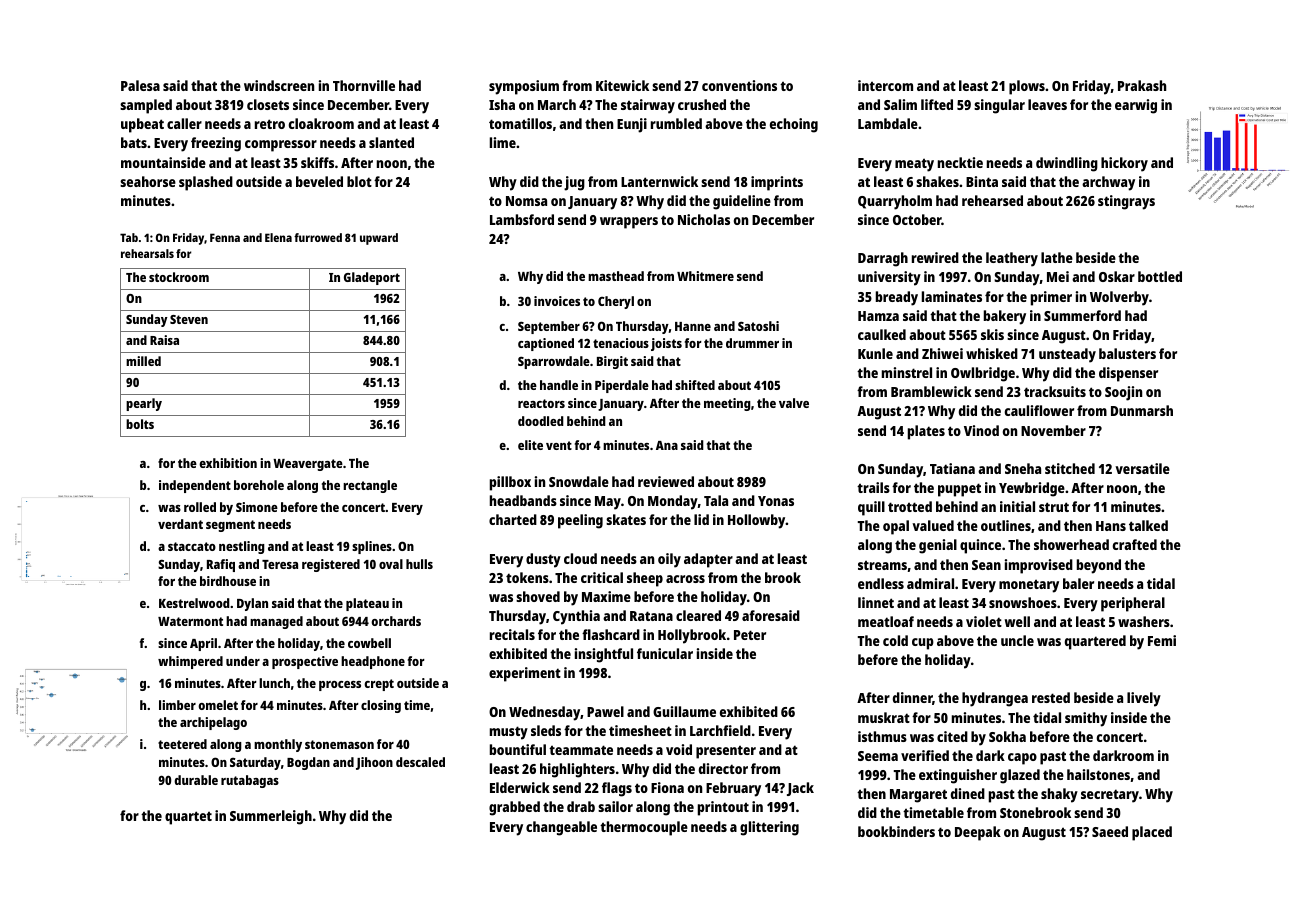  I want to click on lively, so click(1144, 699).
